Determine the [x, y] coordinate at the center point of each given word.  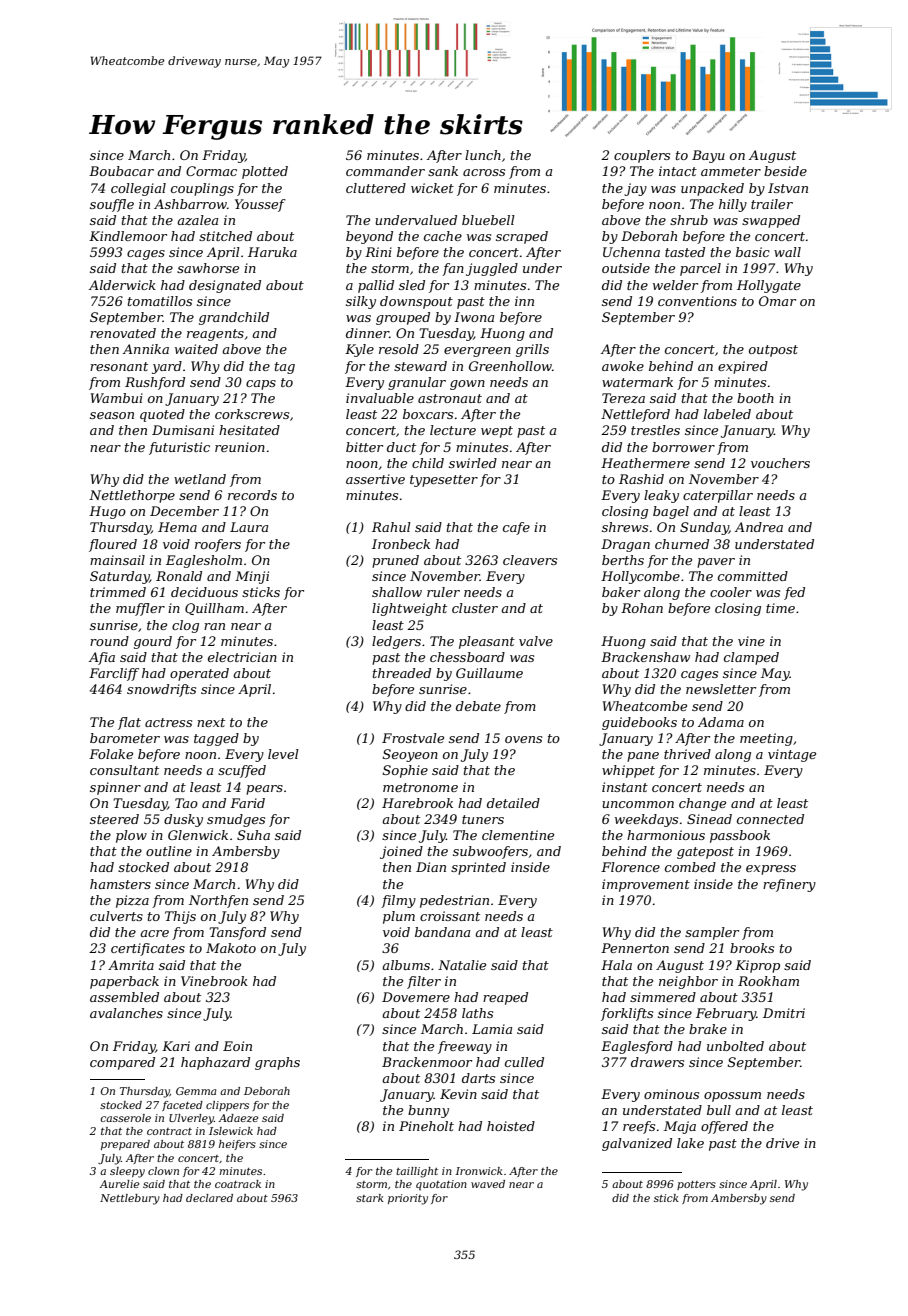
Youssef [260, 205]
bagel [671, 512]
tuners [483, 819]
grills [532, 350]
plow [131, 836]
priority [408, 1199]
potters [696, 1185]
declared [209, 1198]
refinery [789, 885]
